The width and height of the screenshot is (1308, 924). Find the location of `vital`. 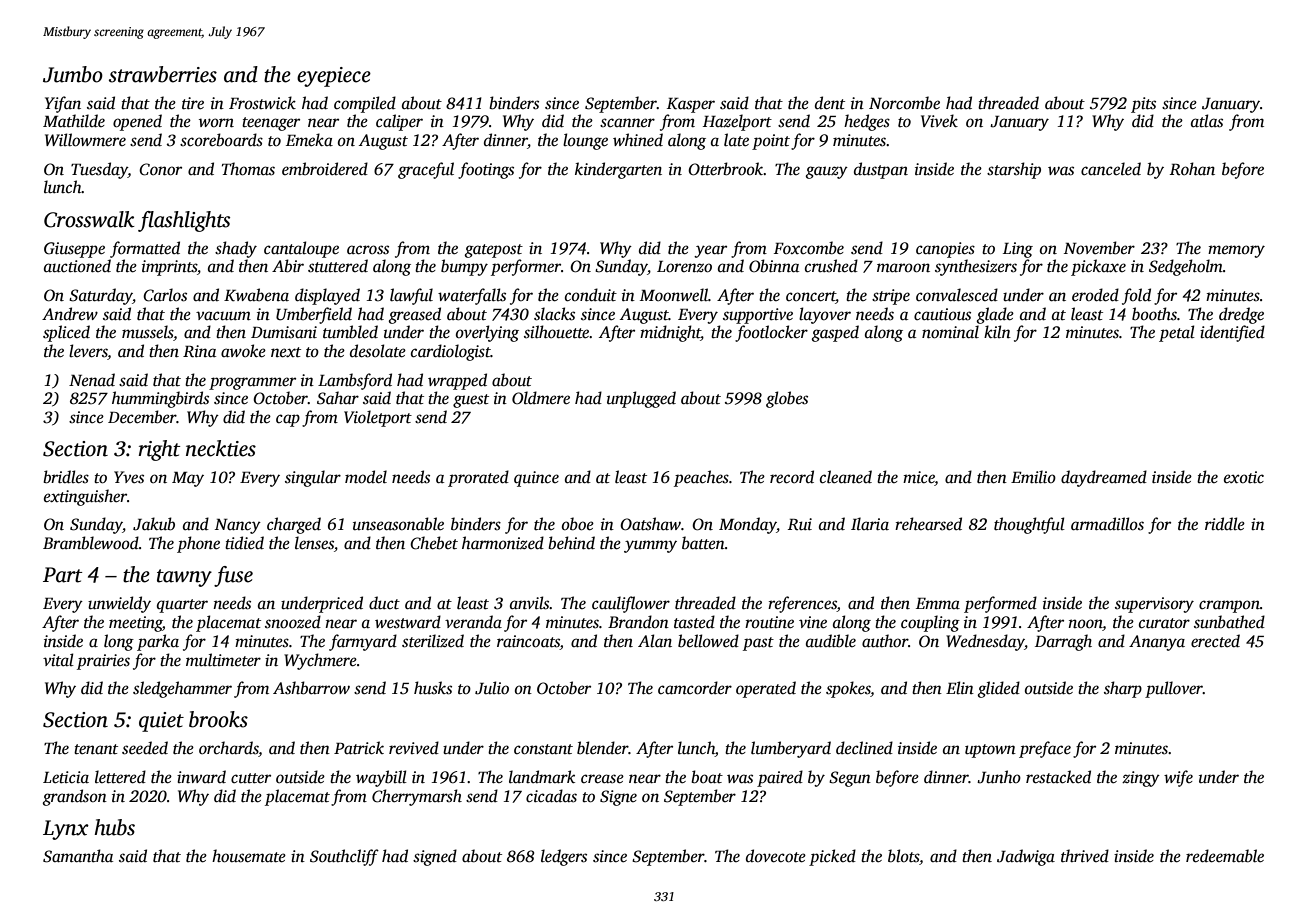

vital is located at coordinates (58, 660).
